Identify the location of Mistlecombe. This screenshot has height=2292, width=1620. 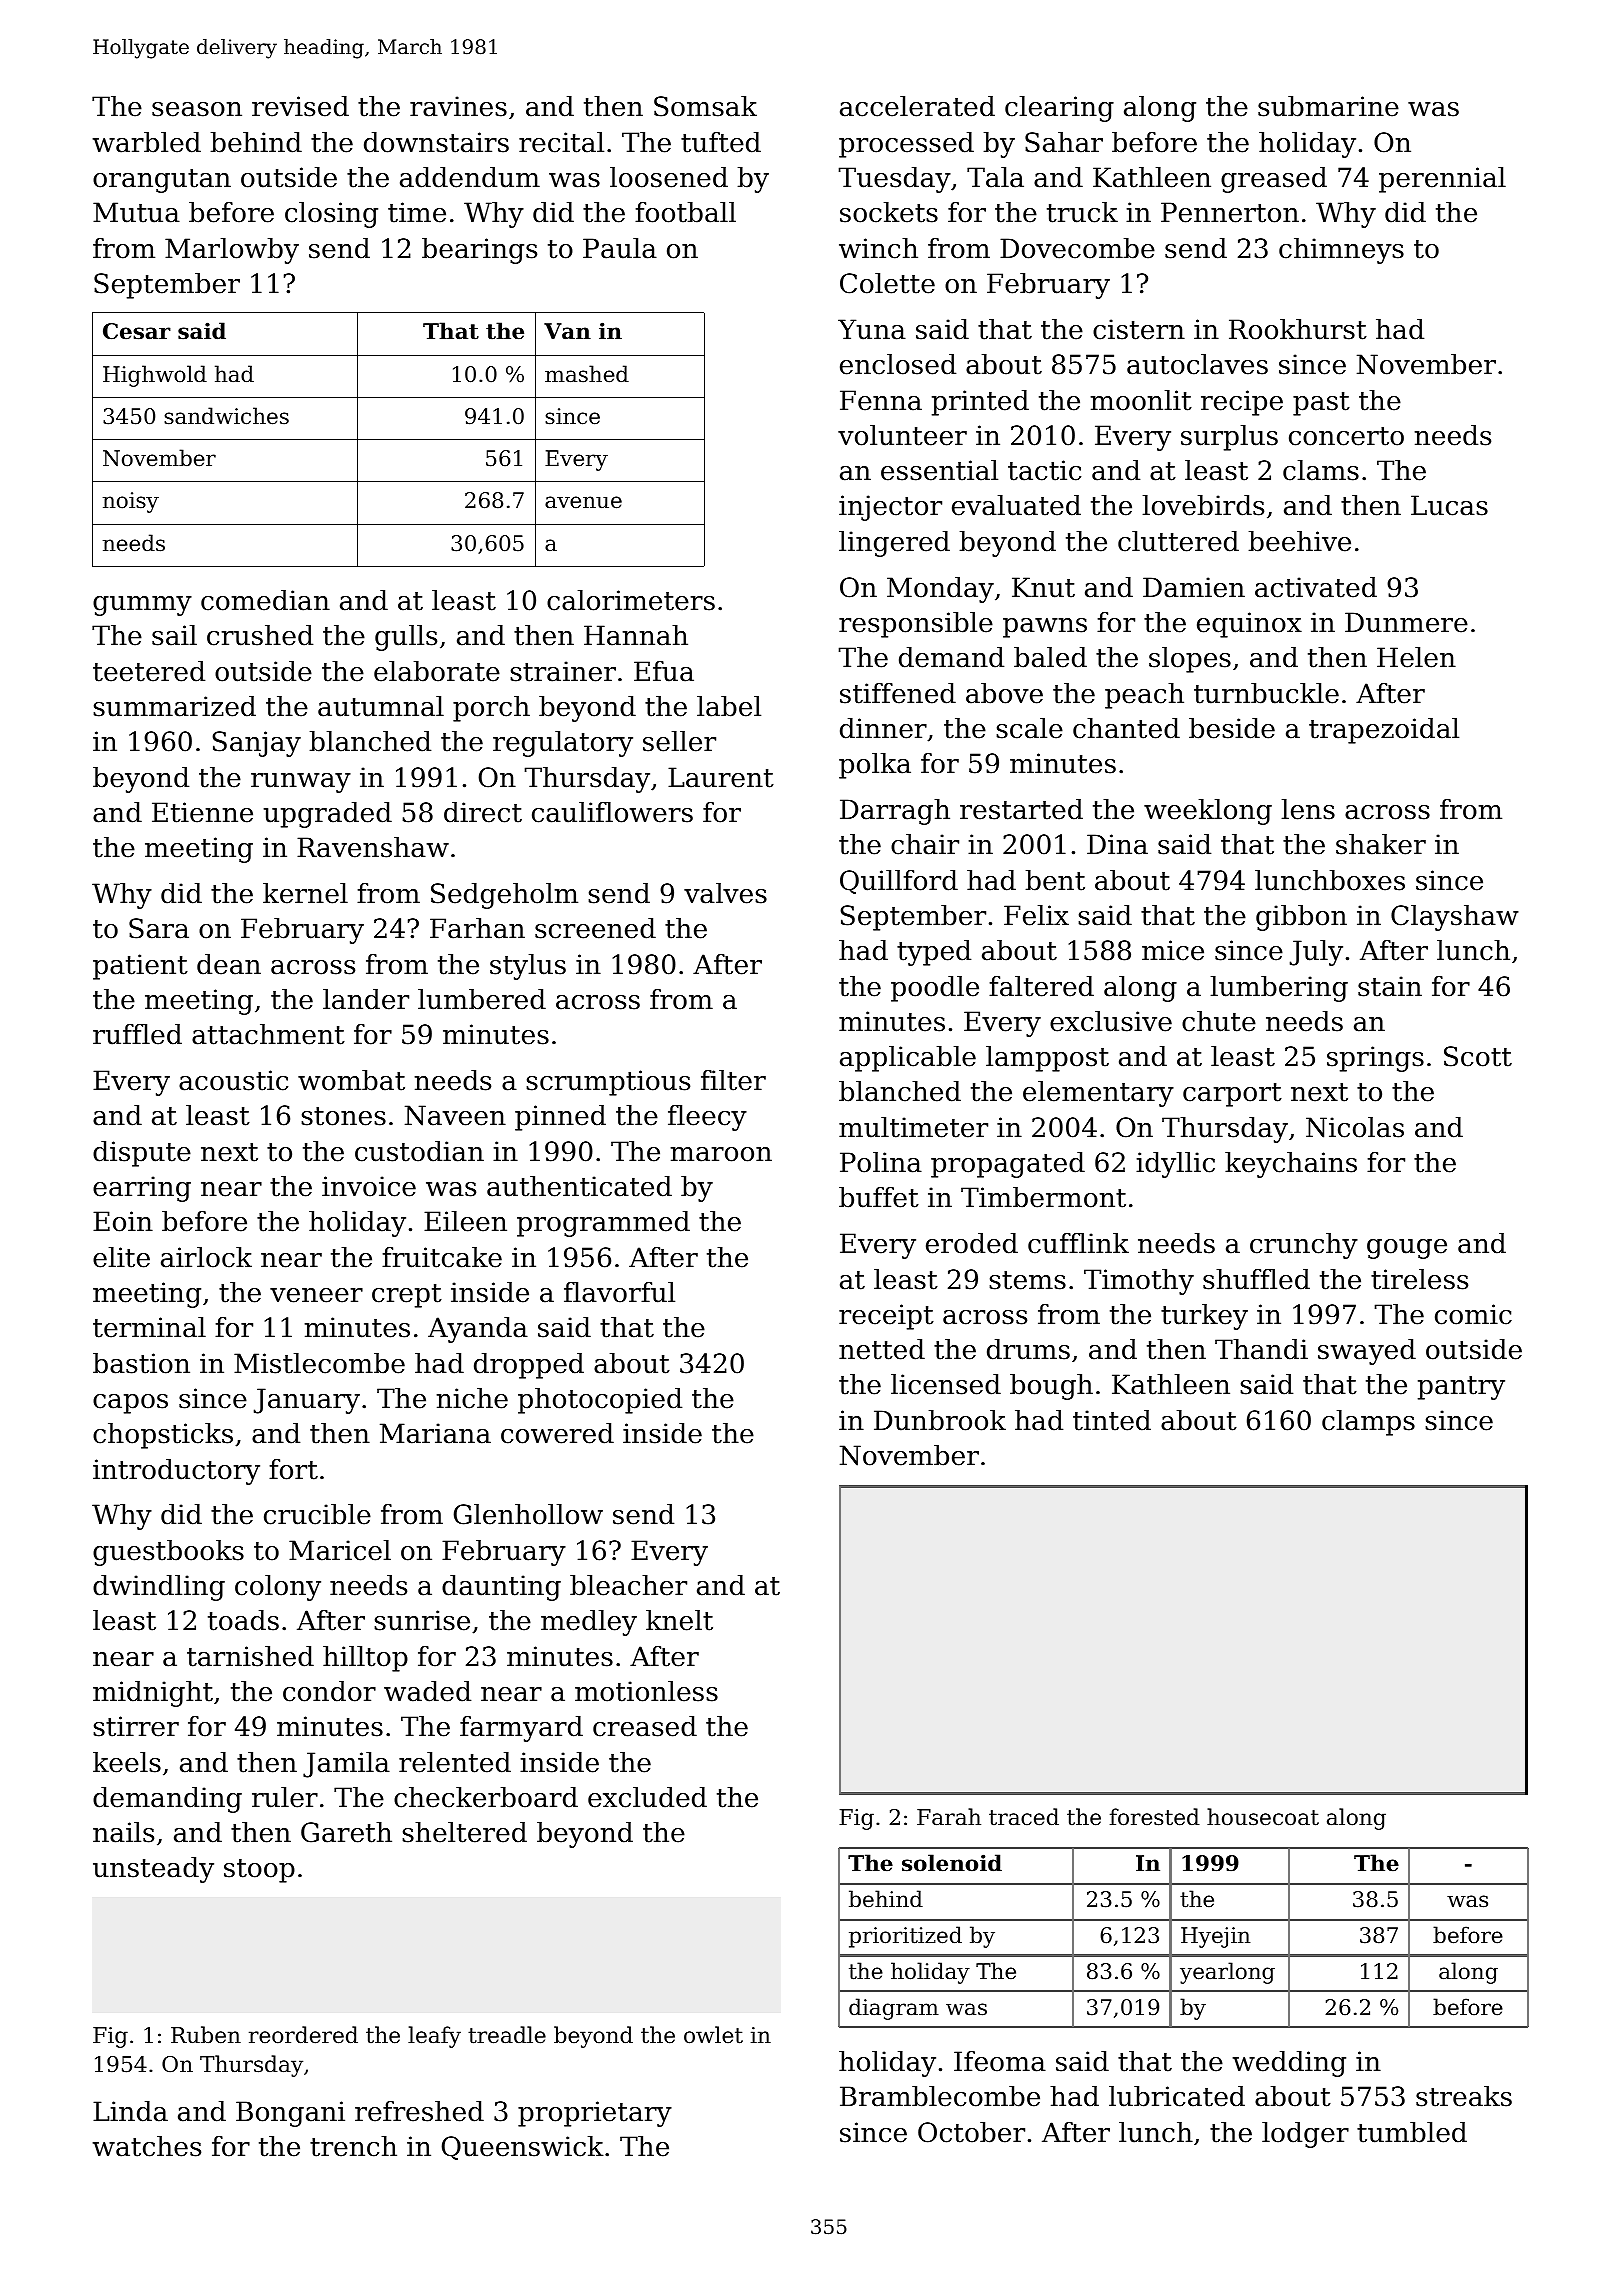
(319, 1363).
